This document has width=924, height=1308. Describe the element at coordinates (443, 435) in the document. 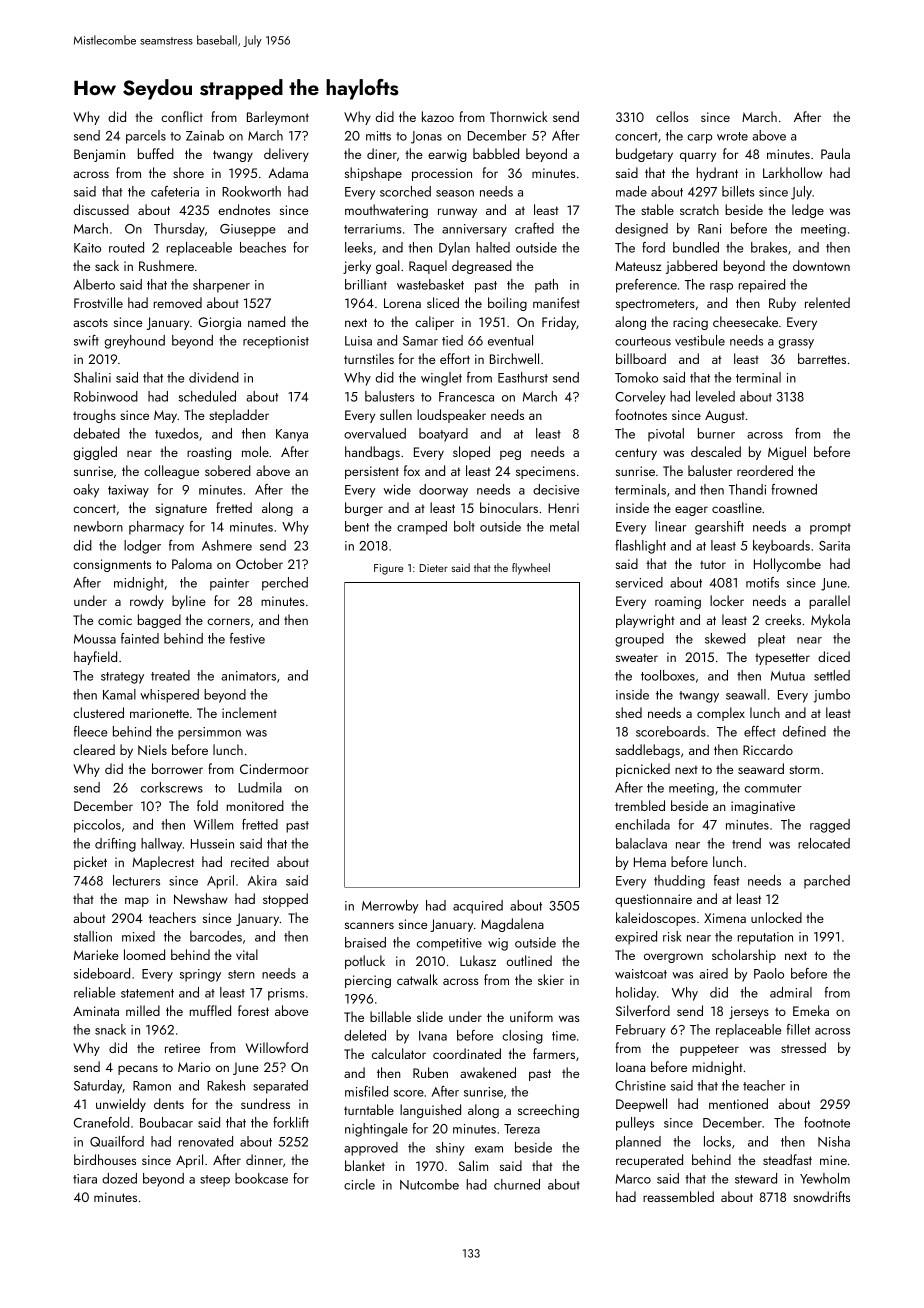

I see `boatyard` at that location.
